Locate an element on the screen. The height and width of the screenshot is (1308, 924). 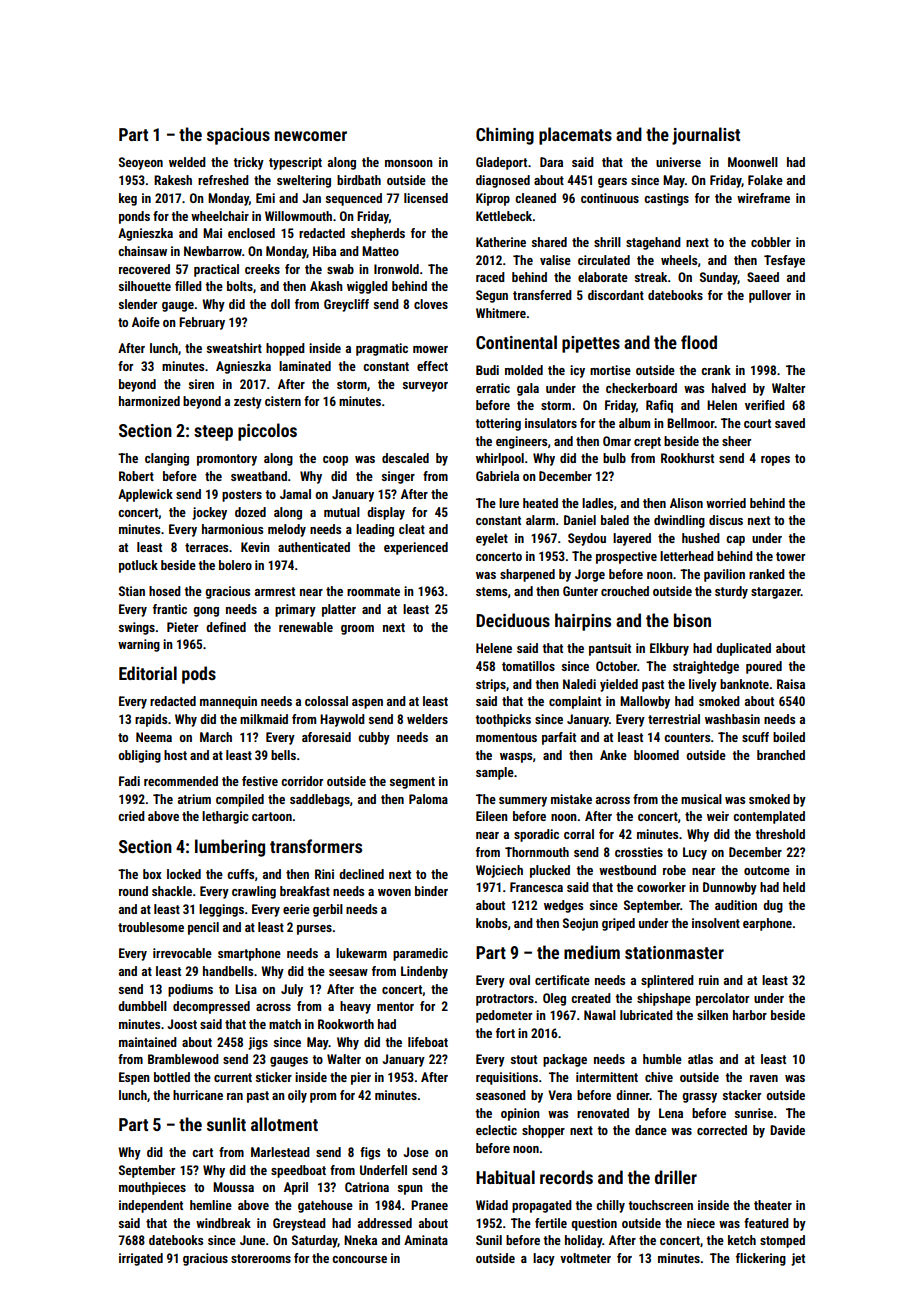
wheelchair is located at coordinates (220, 216).
